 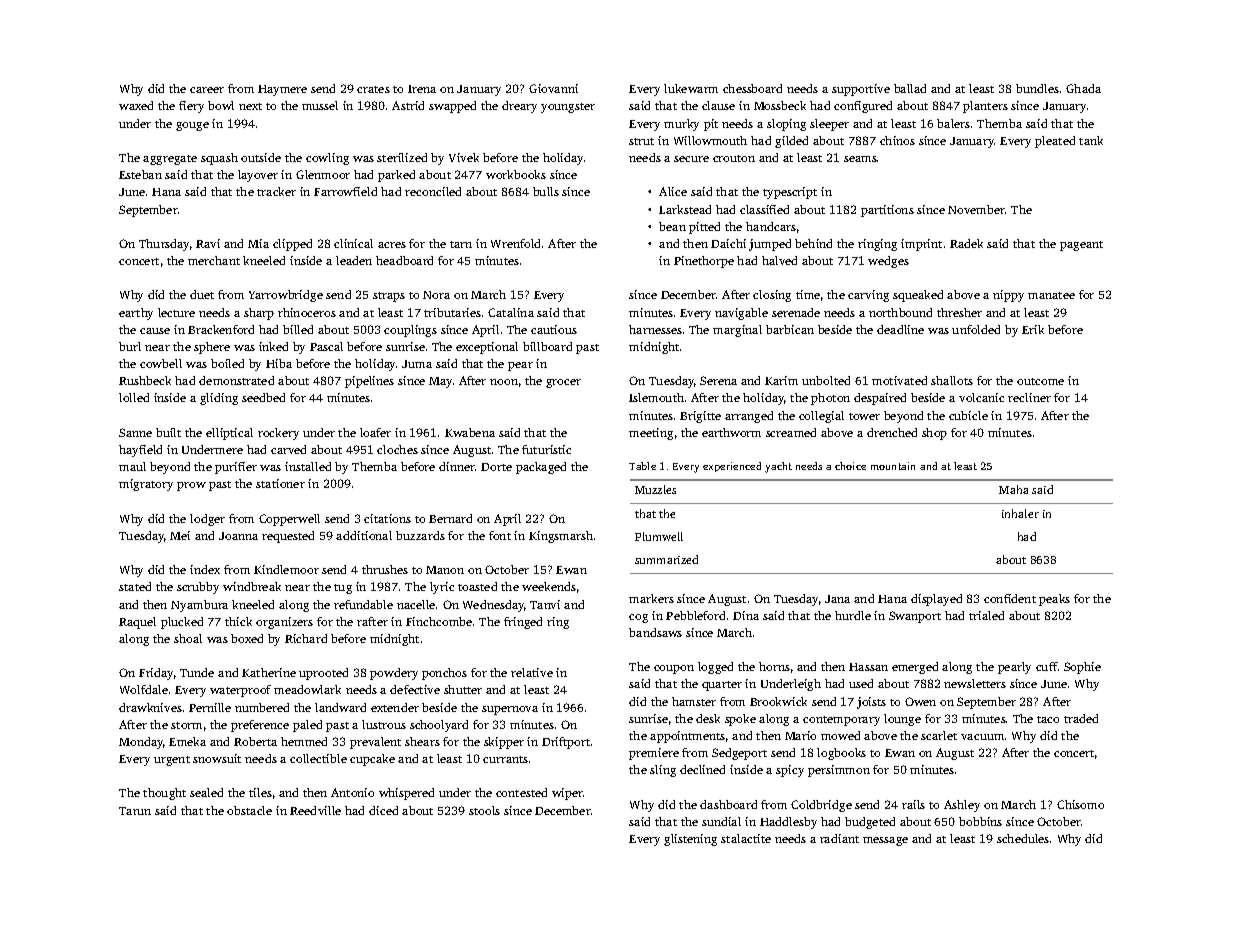 What do you see at coordinates (1054, 600) in the screenshot?
I see `peaks` at bounding box center [1054, 600].
